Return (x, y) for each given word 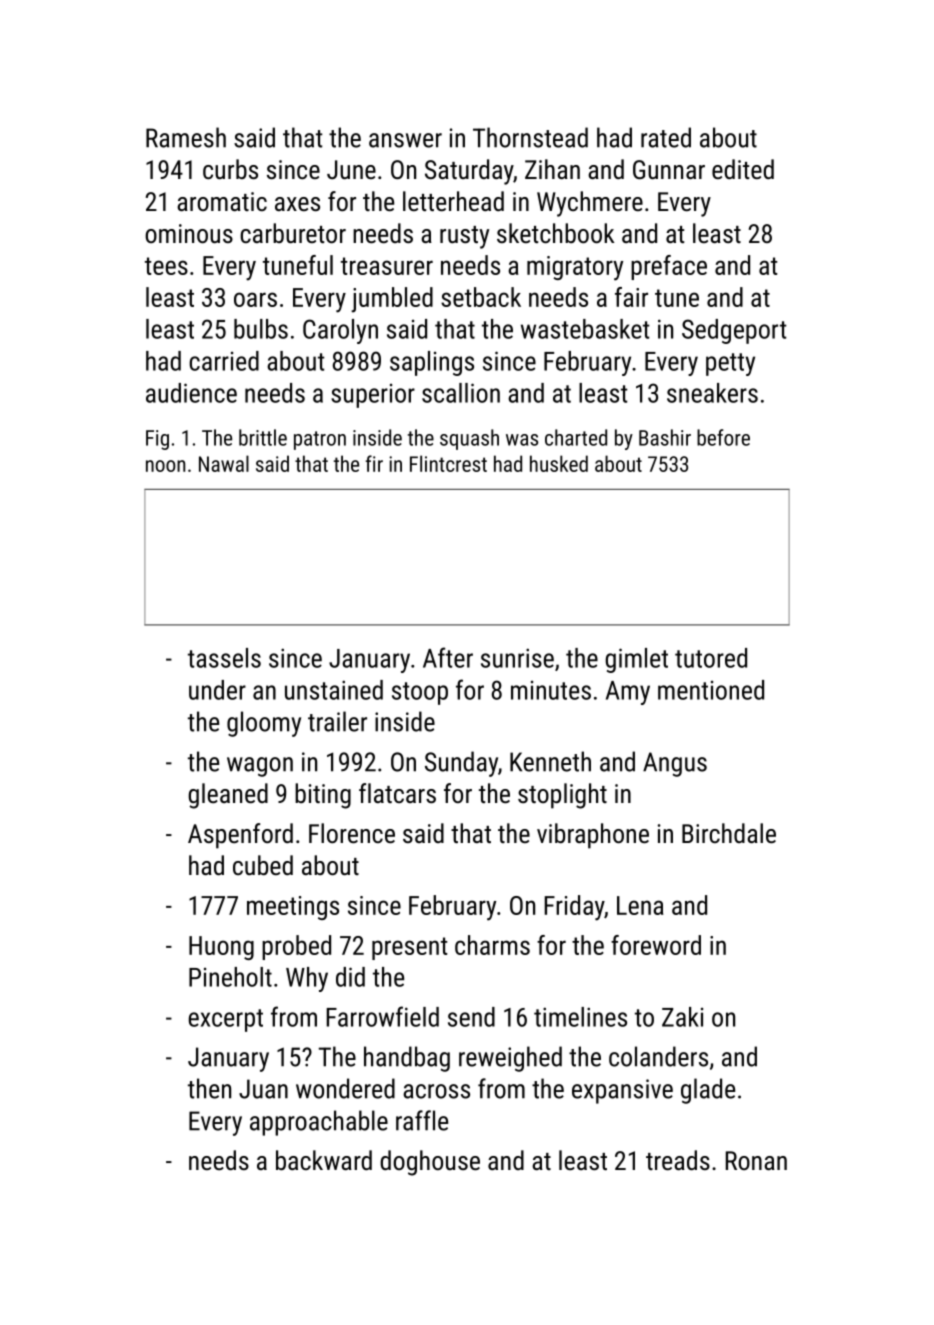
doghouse (430, 1163)
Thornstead (530, 137)
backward (324, 1160)
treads (678, 1160)
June (351, 169)
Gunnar (669, 169)
